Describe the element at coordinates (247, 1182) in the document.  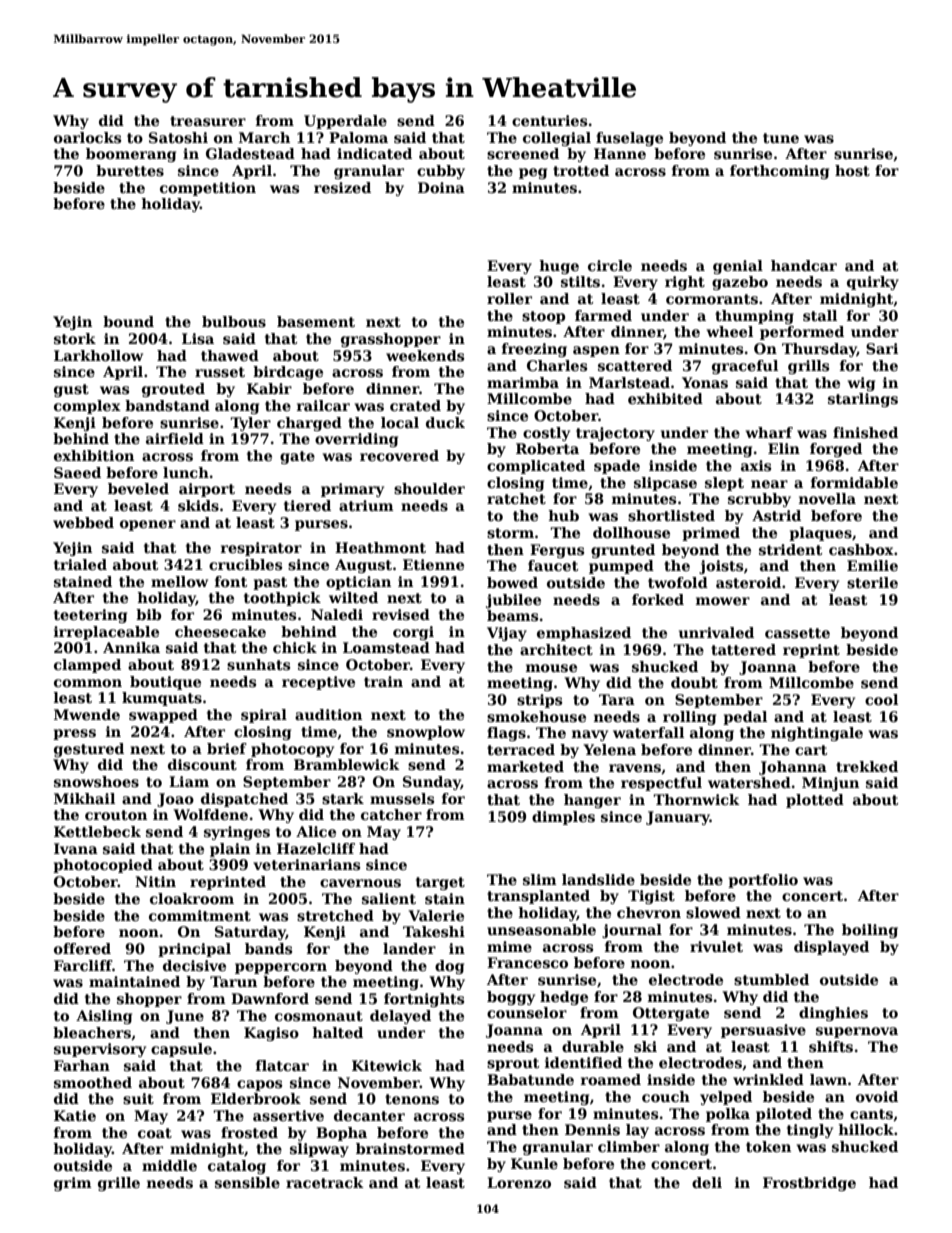
I see `sensible` at that location.
